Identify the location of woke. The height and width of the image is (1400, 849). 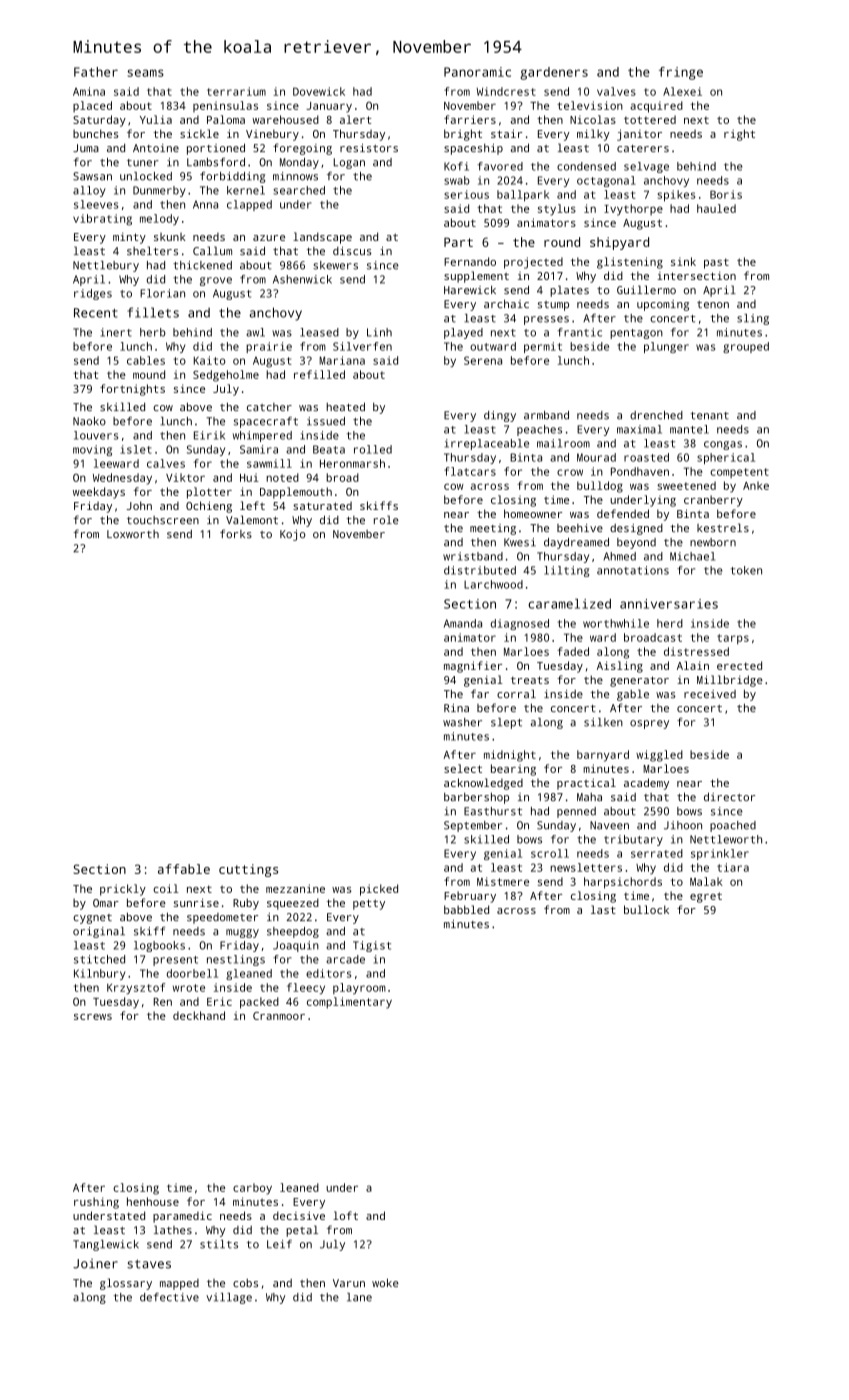
(385, 1282).
